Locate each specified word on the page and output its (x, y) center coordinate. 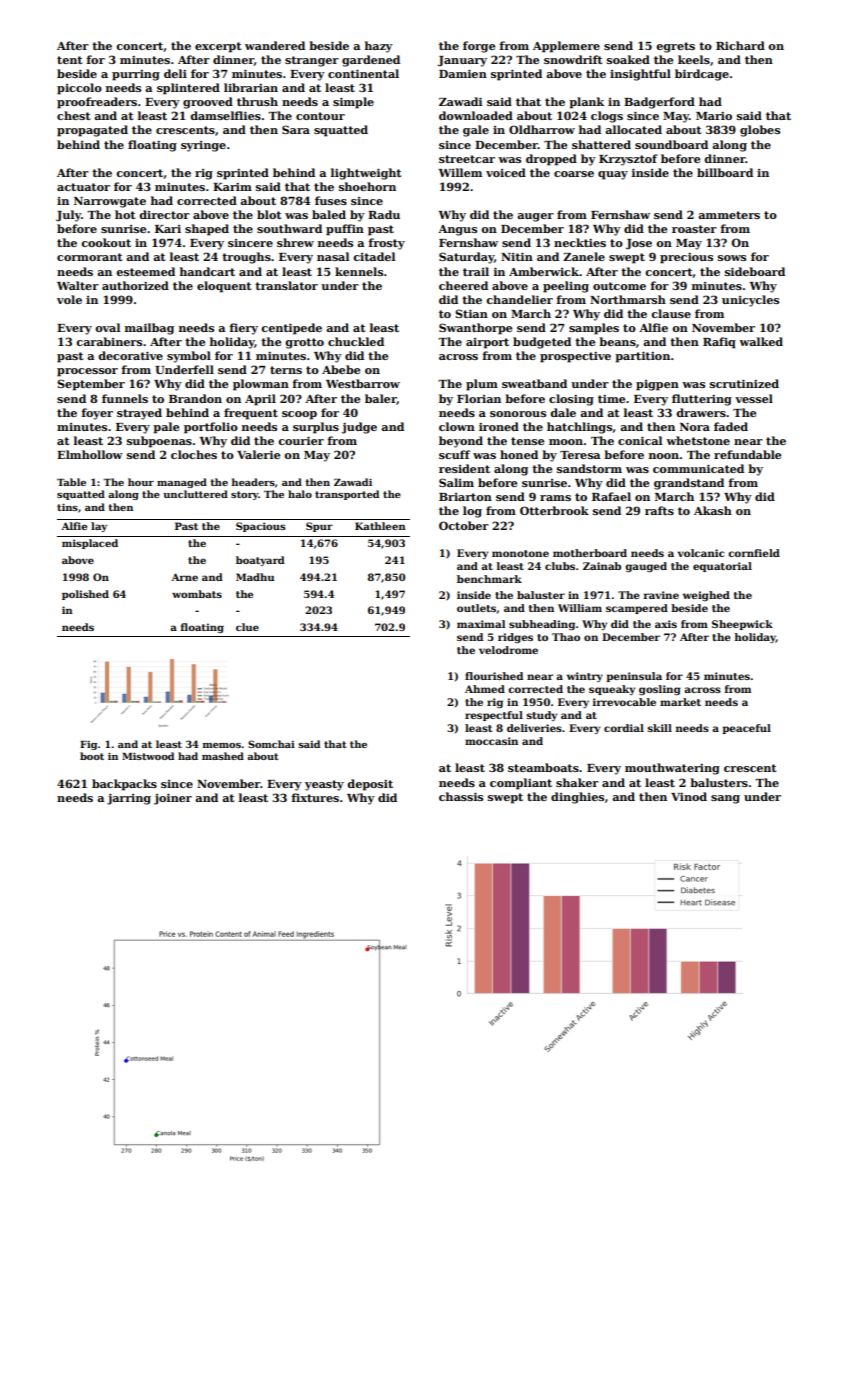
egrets (675, 47)
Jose (639, 244)
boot (92, 756)
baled (329, 214)
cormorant (89, 257)
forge (479, 47)
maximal (481, 624)
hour (141, 482)
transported (347, 495)
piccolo (79, 89)
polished (85, 595)
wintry (585, 677)
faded (731, 426)
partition (642, 357)
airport (487, 343)
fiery (243, 329)
